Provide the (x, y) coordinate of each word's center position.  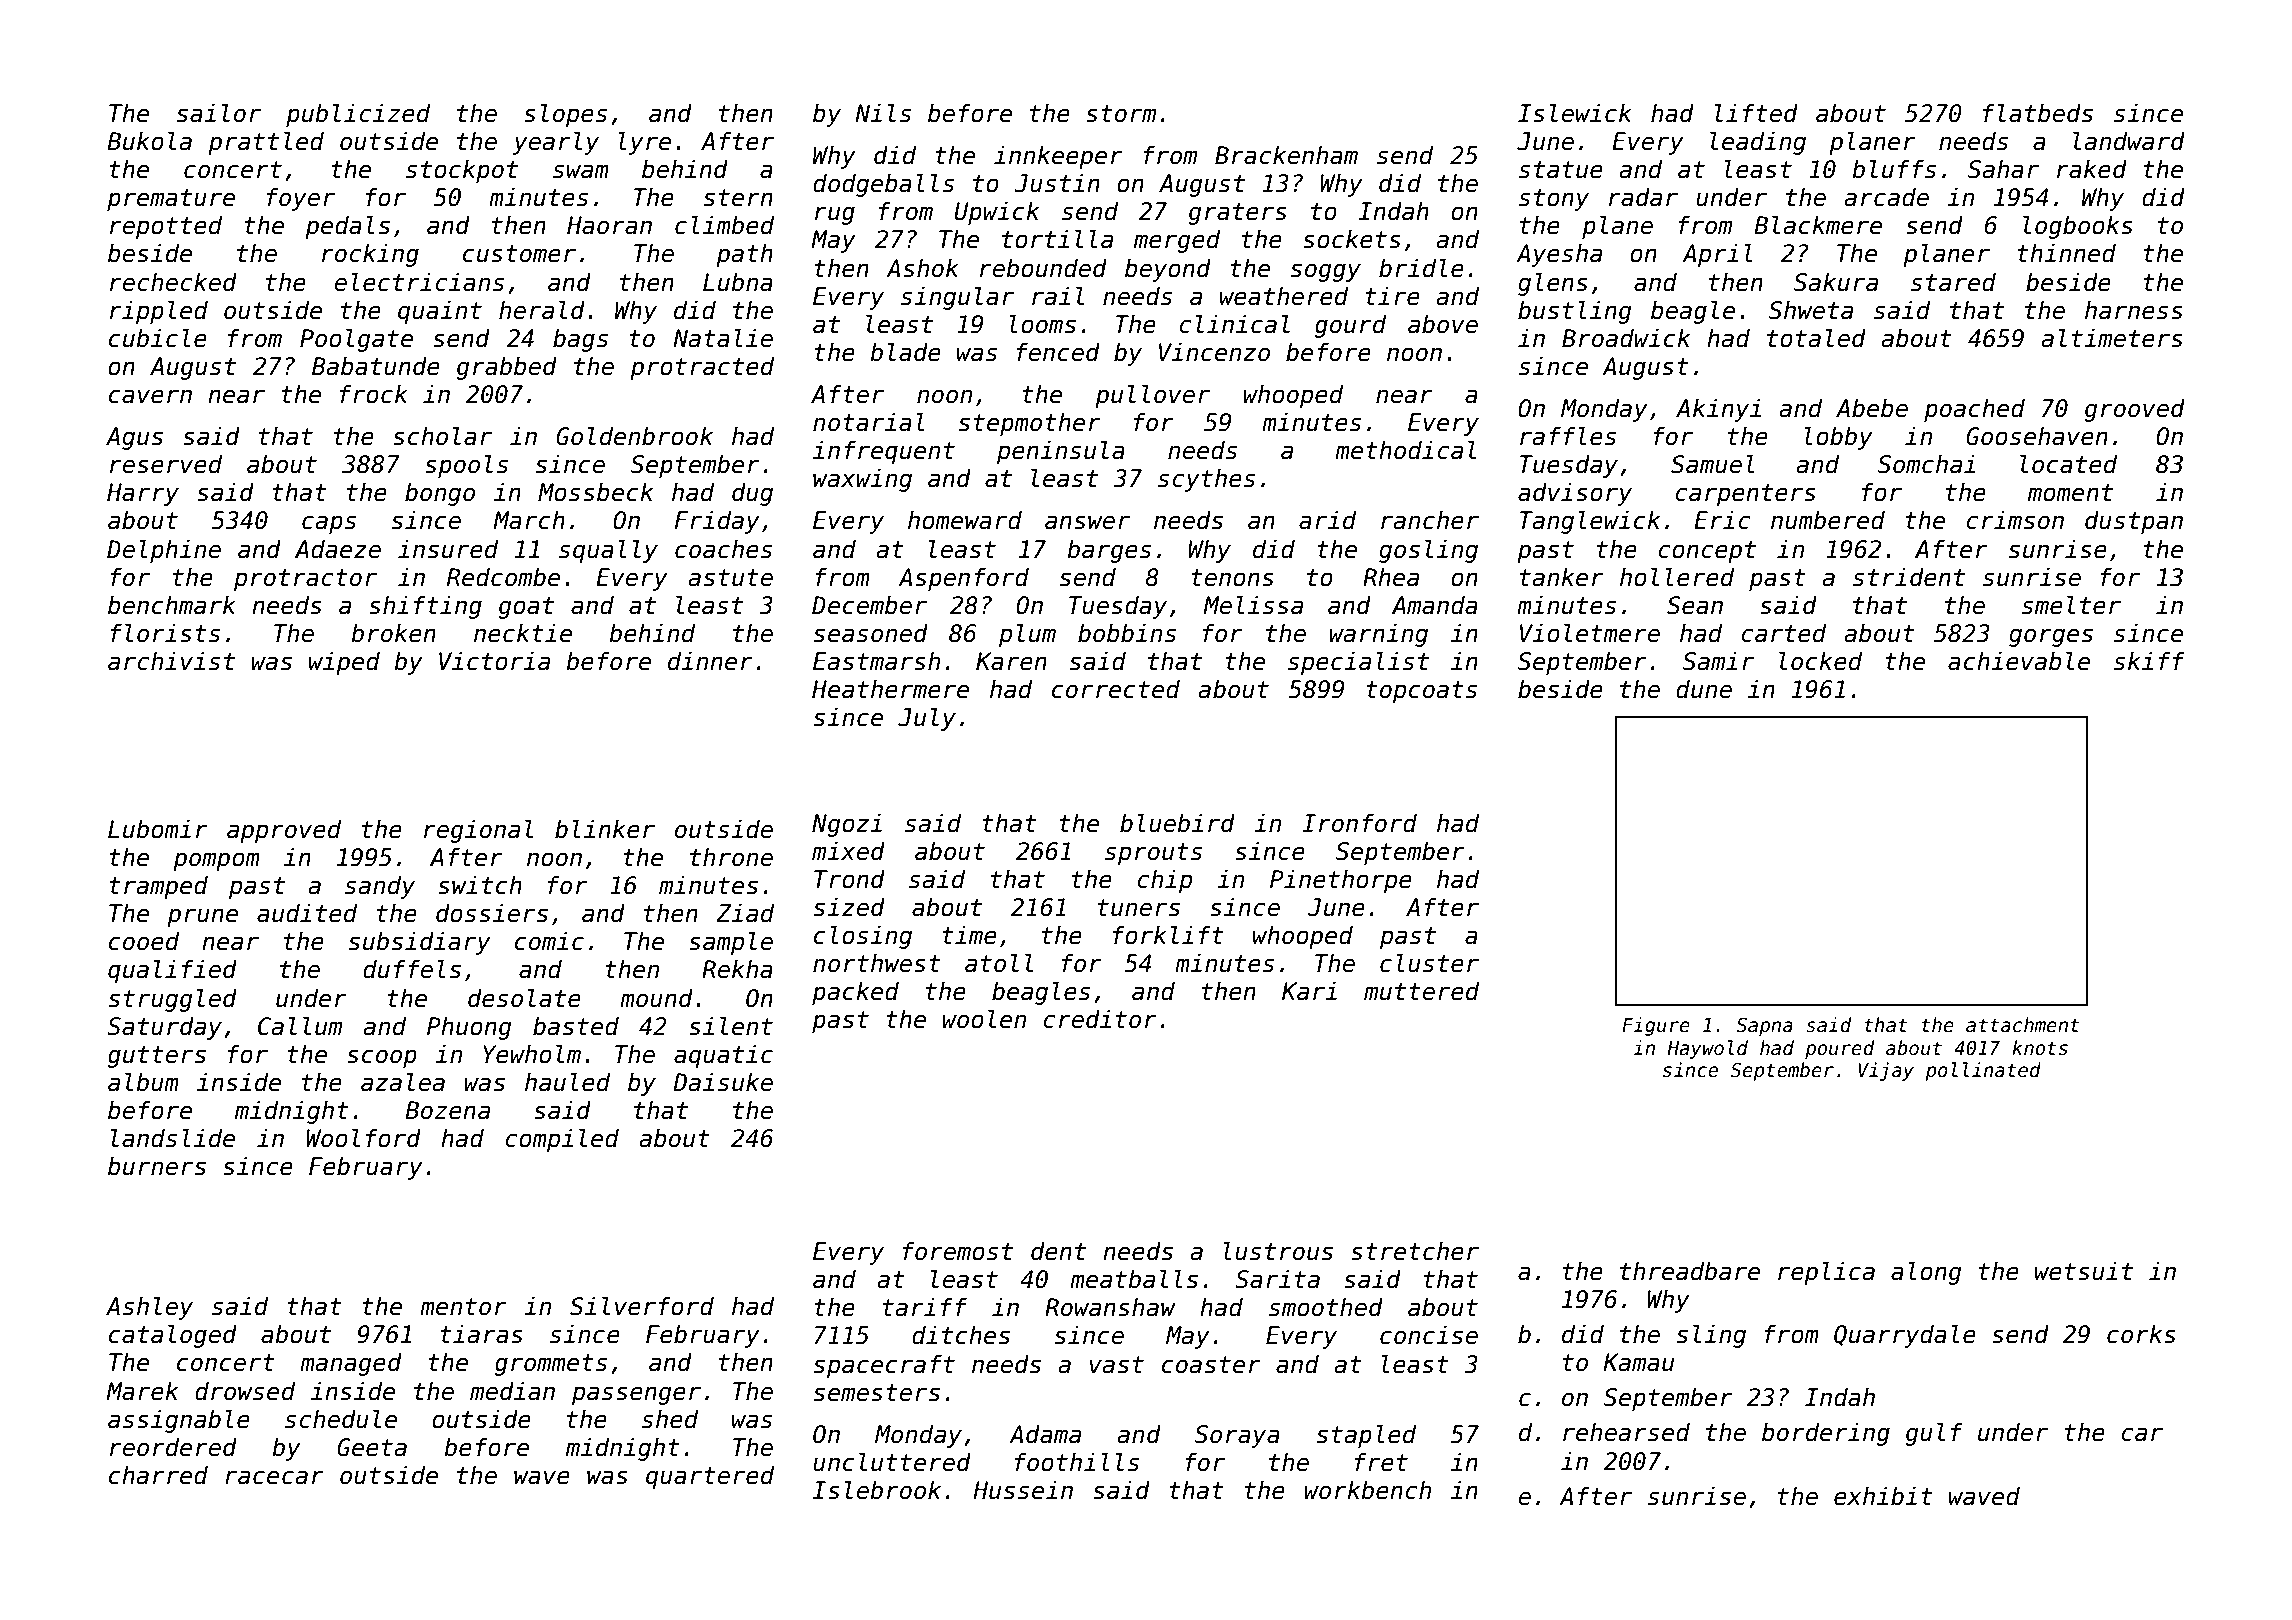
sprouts (1153, 854)
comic (549, 941)
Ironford (1359, 823)
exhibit (1883, 1496)
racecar (274, 1477)
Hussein (1023, 1490)
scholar (442, 436)
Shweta (1811, 310)
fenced (1058, 352)
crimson (2015, 520)
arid (1327, 520)
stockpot (462, 171)
